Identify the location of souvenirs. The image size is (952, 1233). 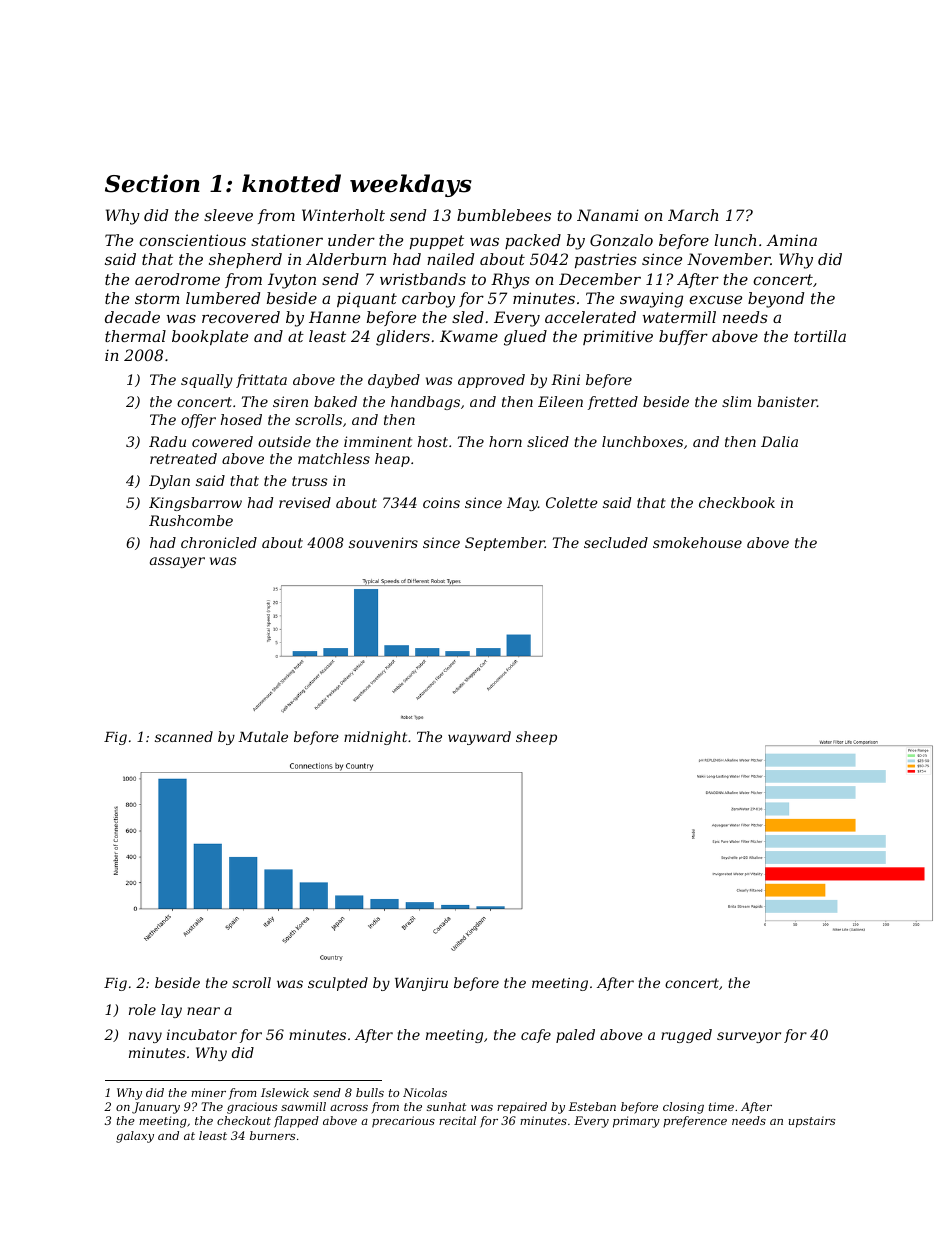
(383, 542).
